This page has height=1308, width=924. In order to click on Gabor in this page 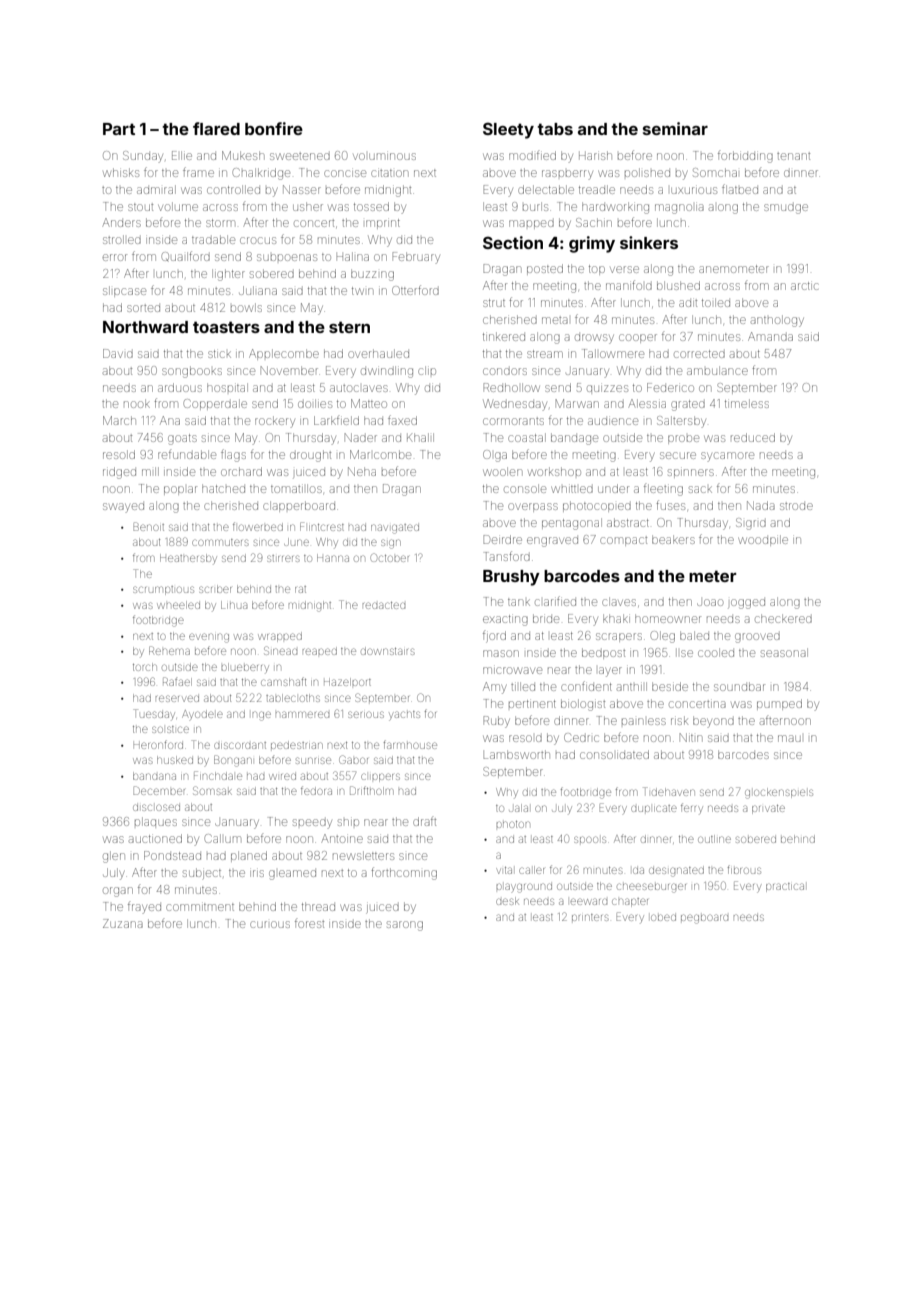, I will do `click(353, 759)`.
